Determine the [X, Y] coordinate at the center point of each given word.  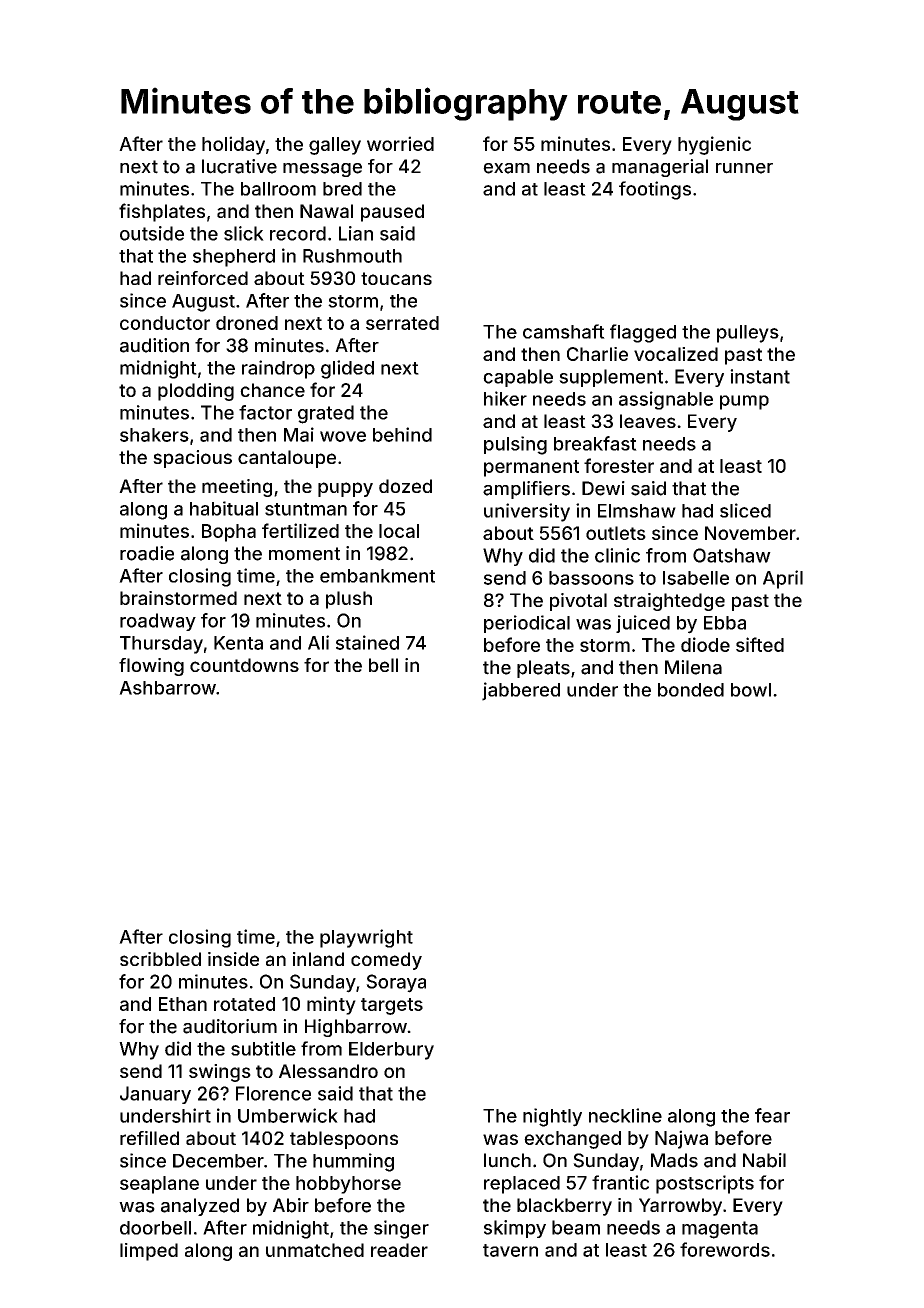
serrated [402, 323]
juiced [643, 624]
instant [760, 376]
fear [772, 1115]
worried [400, 143]
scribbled [160, 959]
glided [347, 369]
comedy [386, 961]
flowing [151, 667]
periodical [527, 624]
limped [149, 1252]
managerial [660, 168]
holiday [233, 145]
